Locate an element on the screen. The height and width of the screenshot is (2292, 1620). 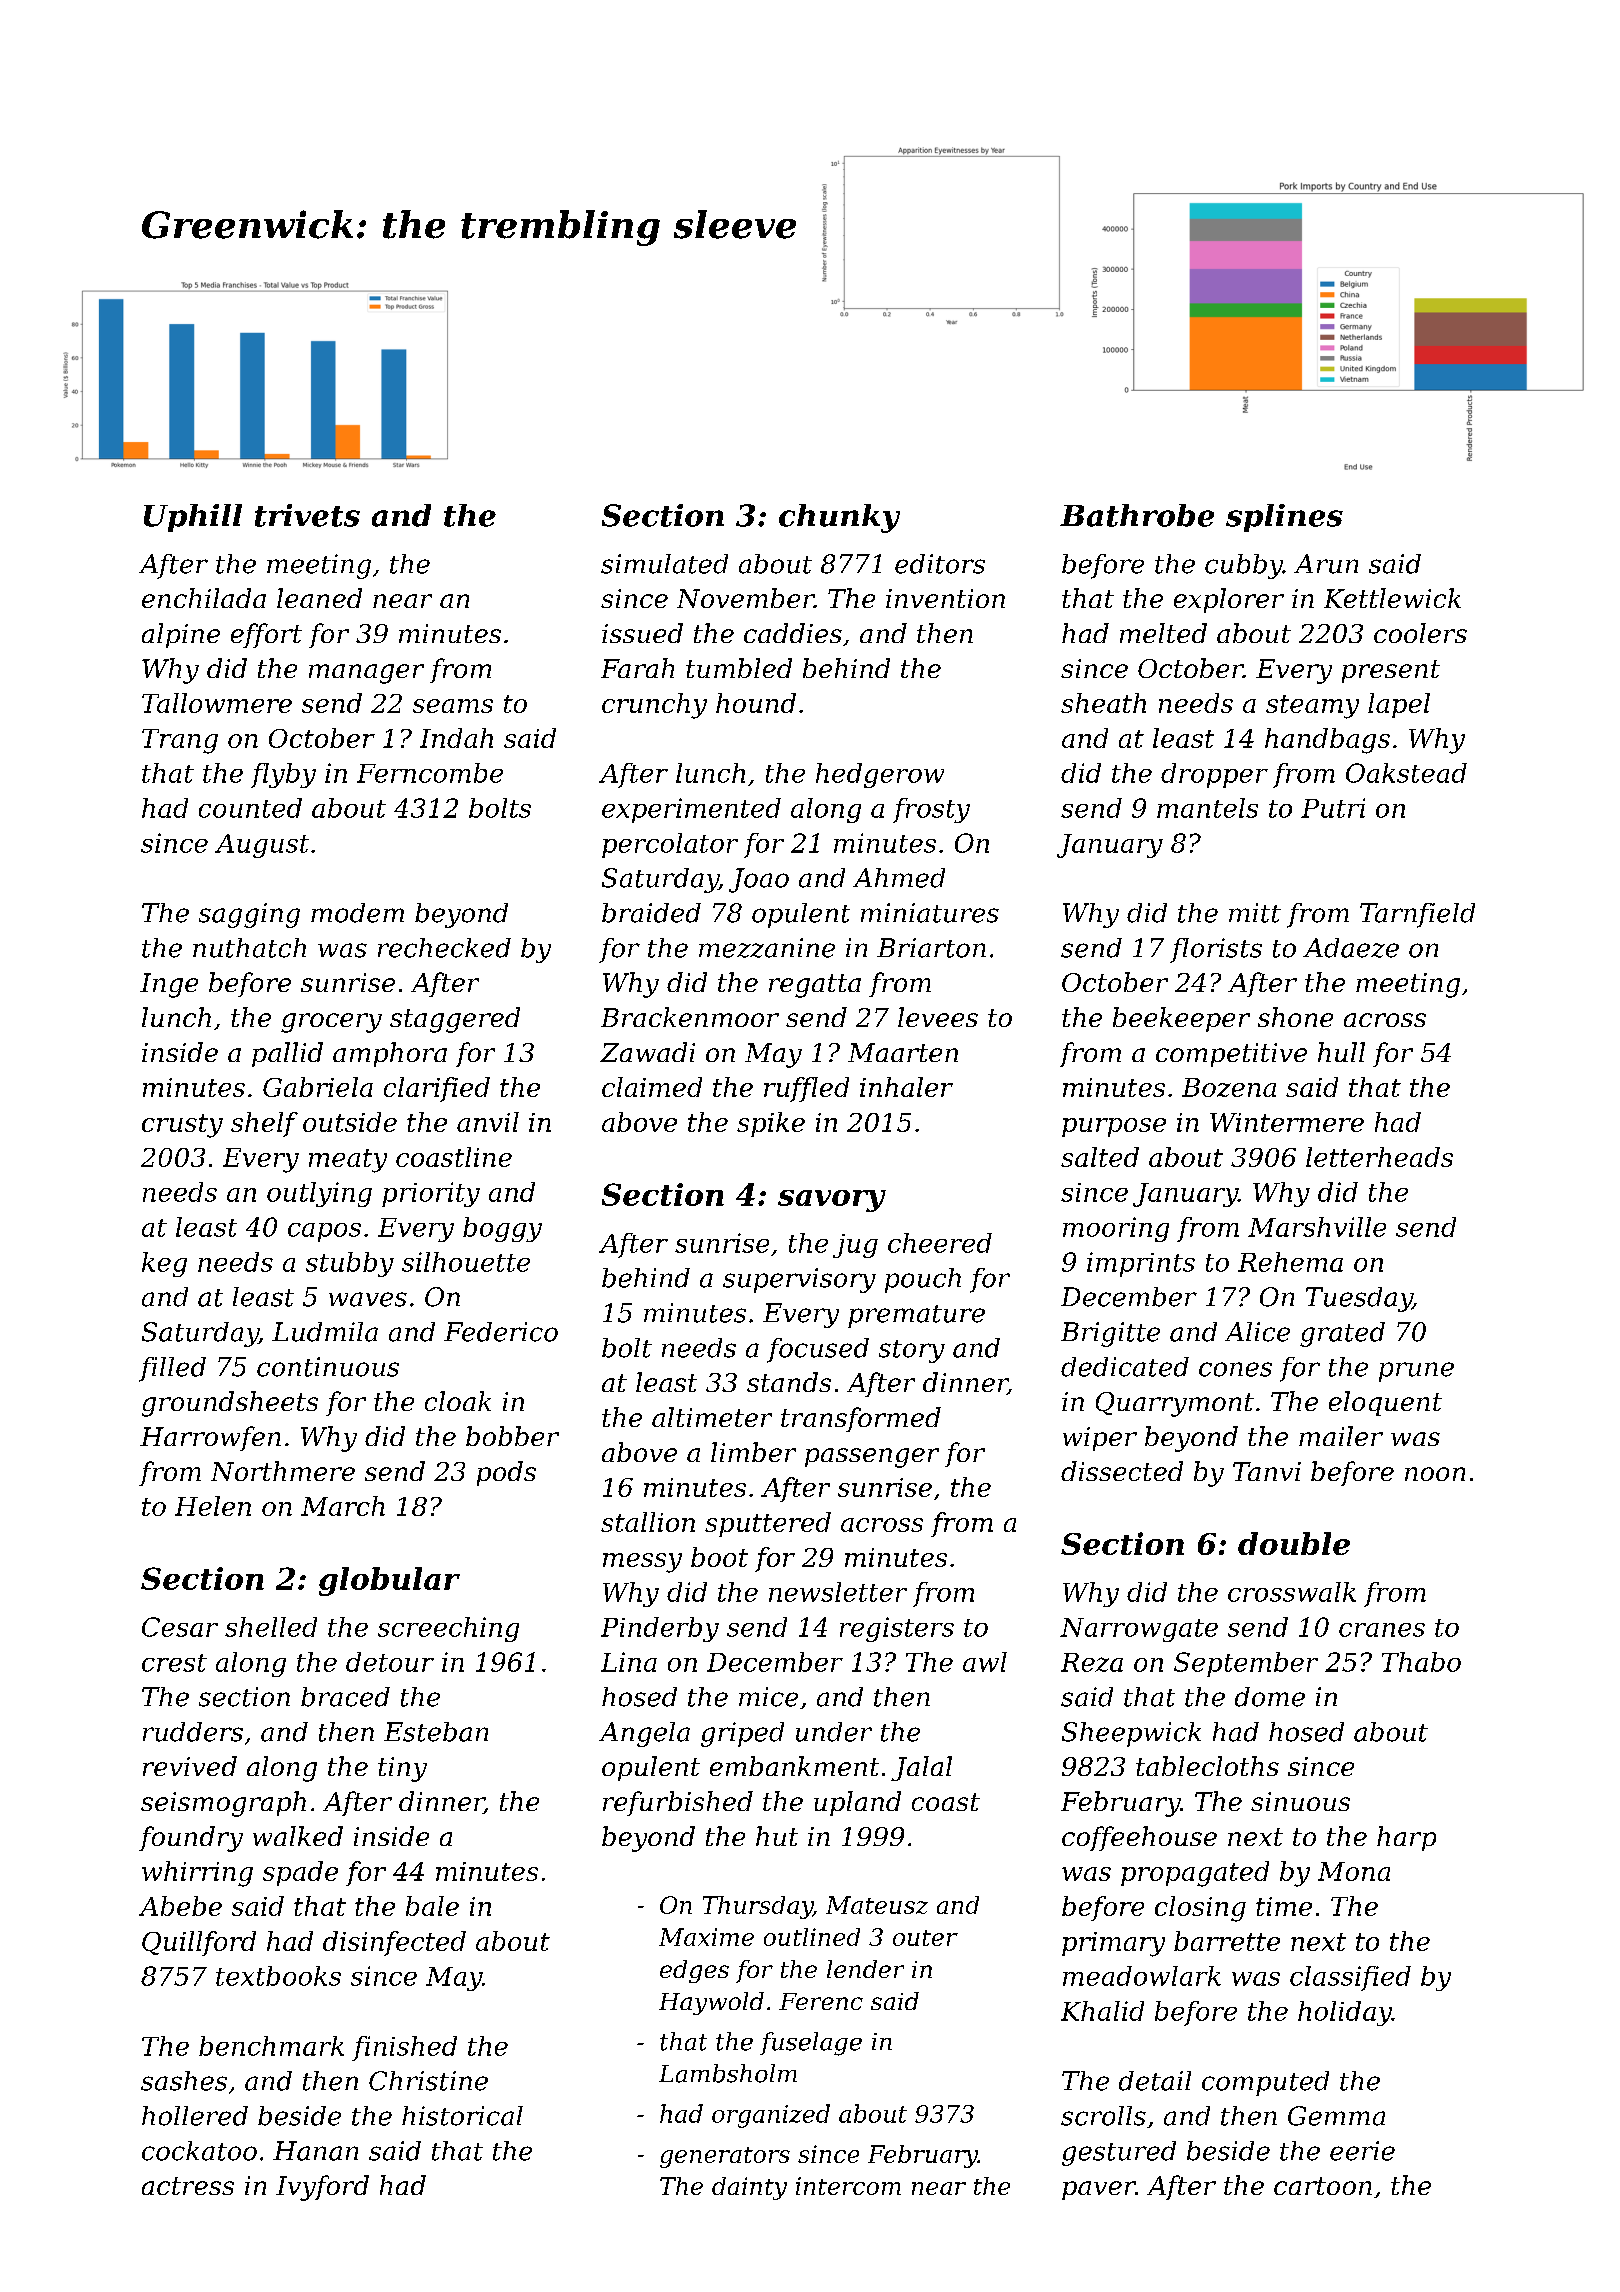
Bathrobe is located at coordinates (1137, 515).
